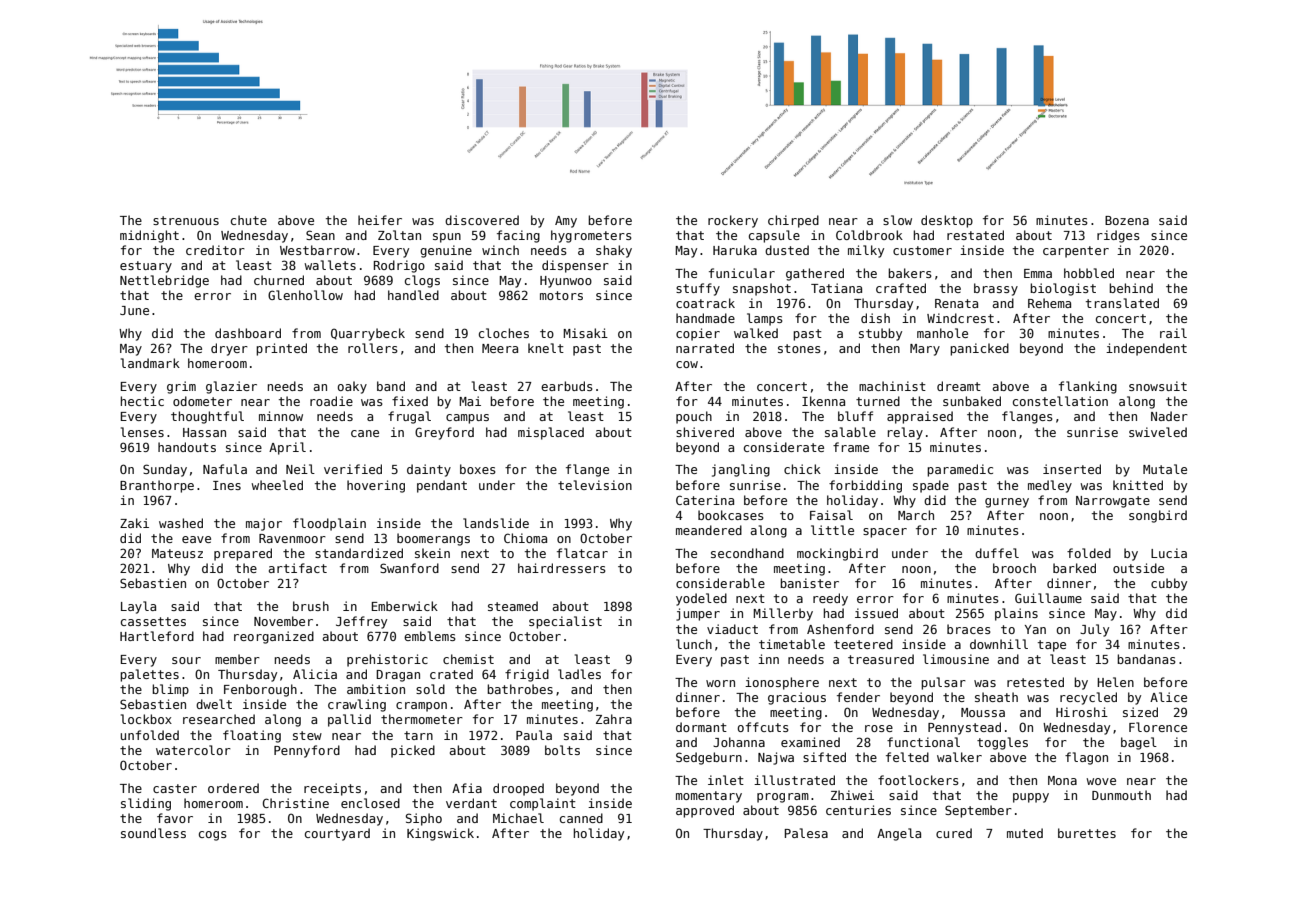 This screenshot has height=924, width=1308. What do you see at coordinates (1118, 236) in the screenshot?
I see `ridges` at bounding box center [1118, 236].
